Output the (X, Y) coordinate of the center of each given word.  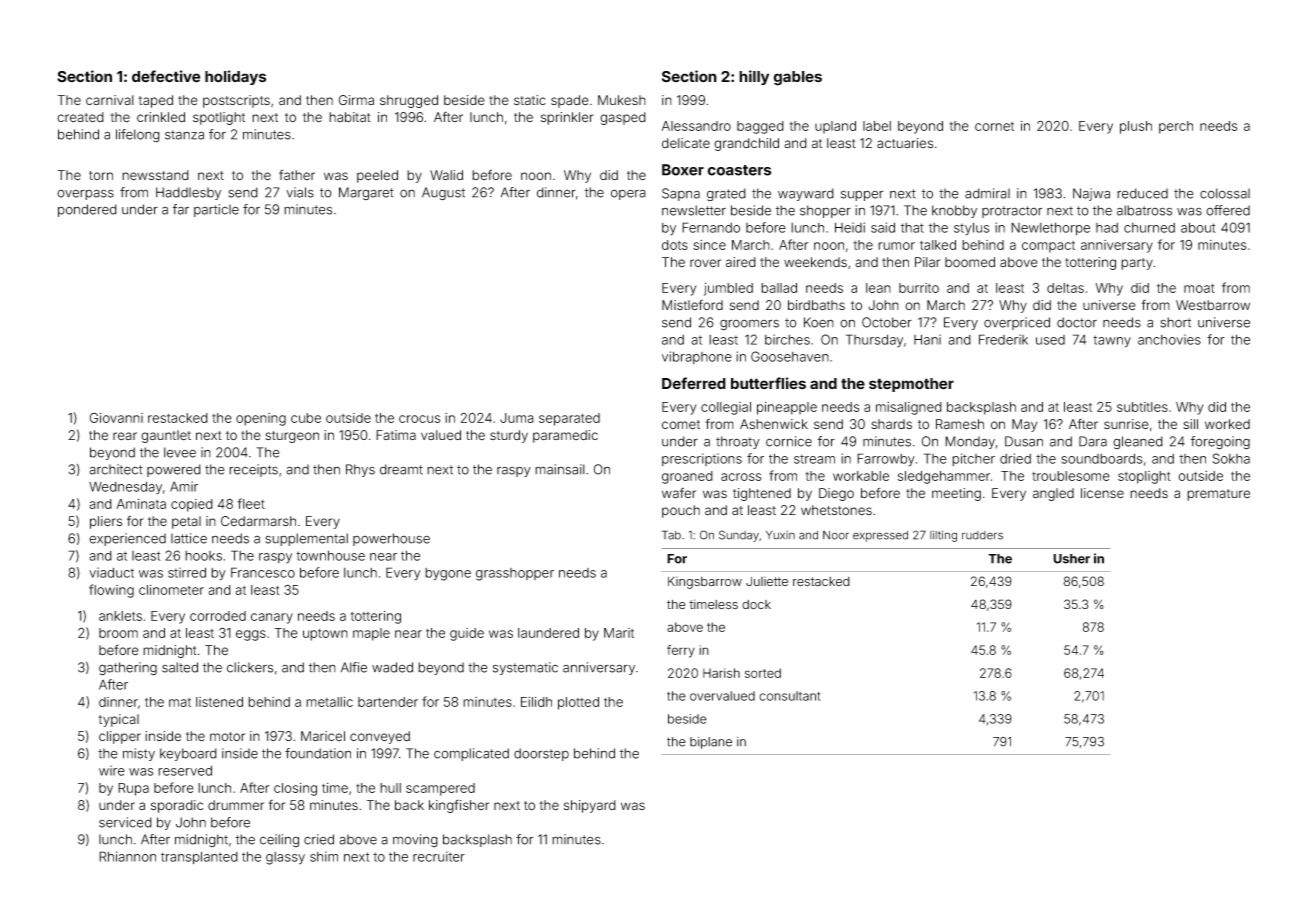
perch (1176, 127)
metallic (329, 702)
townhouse (330, 555)
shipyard (590, 806)
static (530, 100)
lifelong (138, 135)
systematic (525, 668)
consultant (790, 696)
